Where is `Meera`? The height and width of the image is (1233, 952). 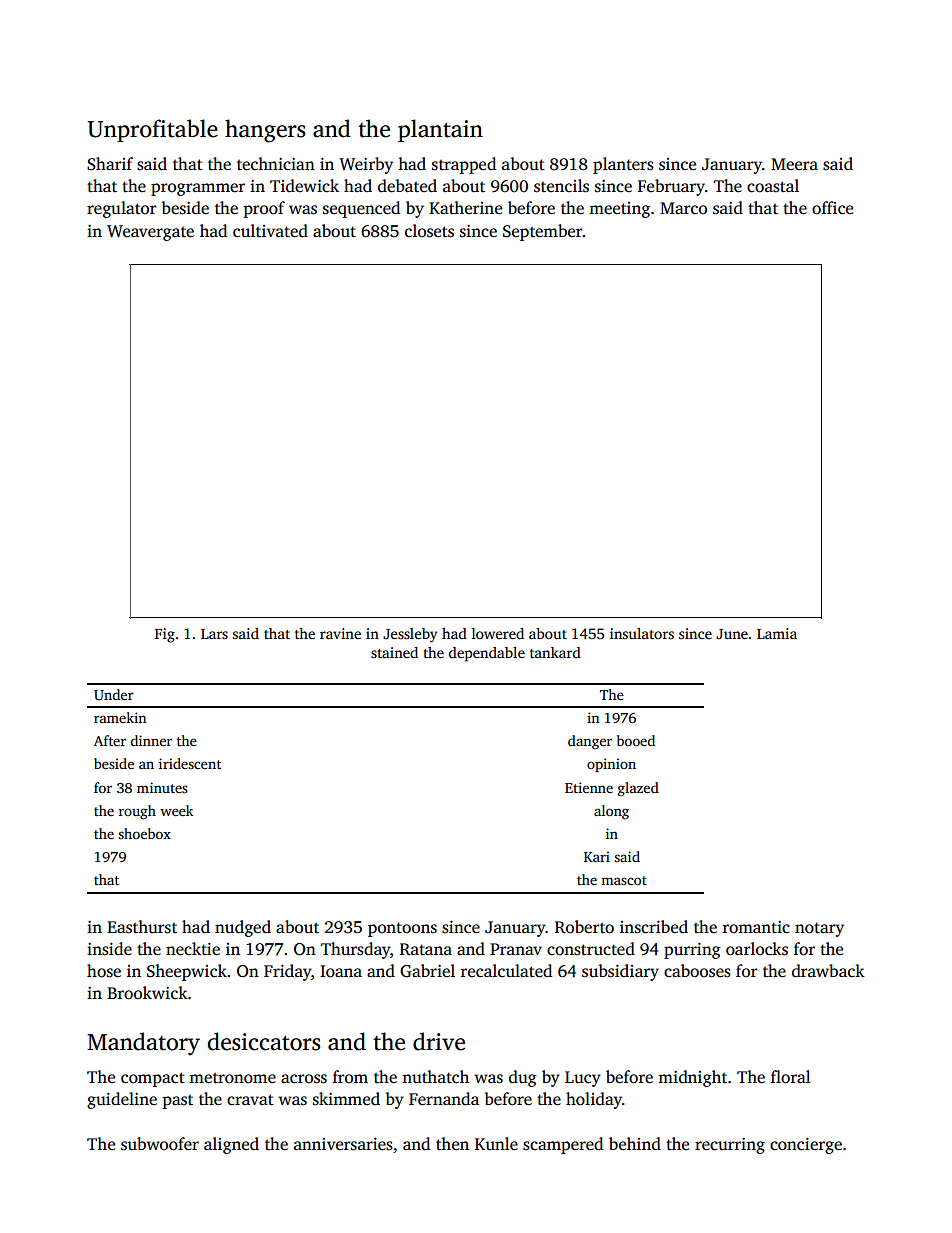 Meera is located at coordinates (794, 164).
